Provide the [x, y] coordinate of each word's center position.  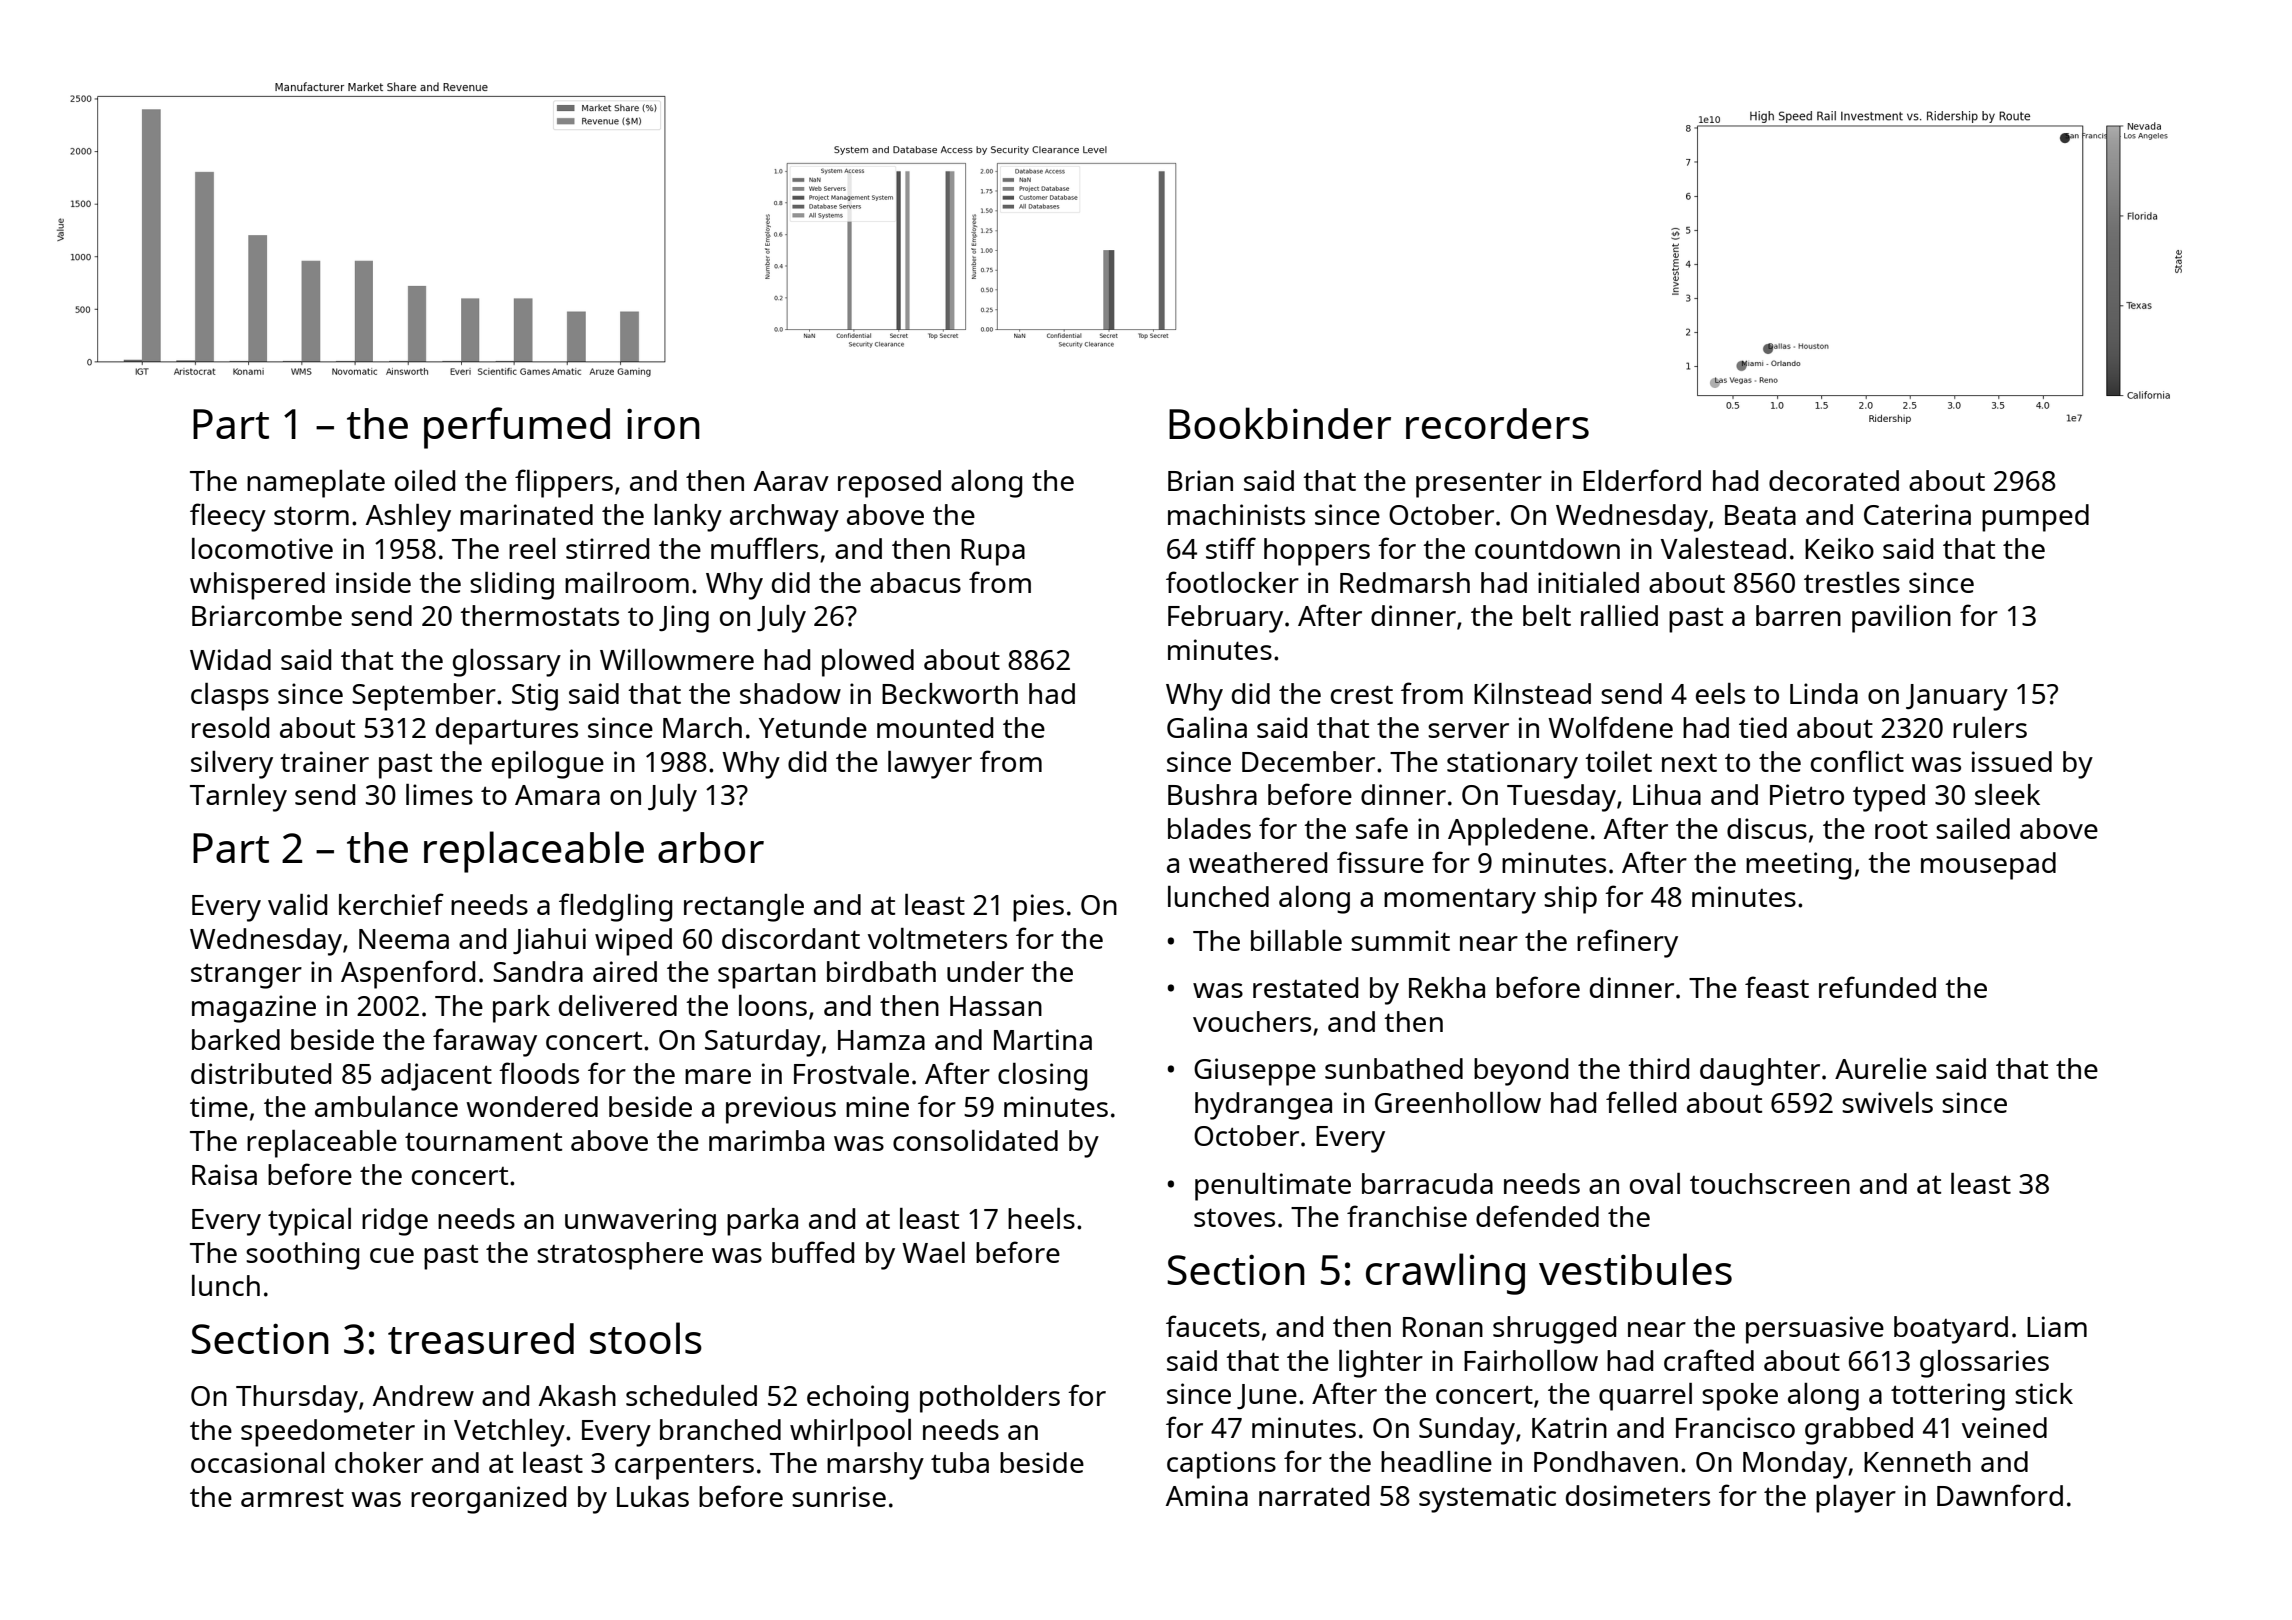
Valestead [1723, 548]
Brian [1200, 480]
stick [2044, 1393]
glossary [507, 663]
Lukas [653, 1496]
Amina [1207, 1495]
